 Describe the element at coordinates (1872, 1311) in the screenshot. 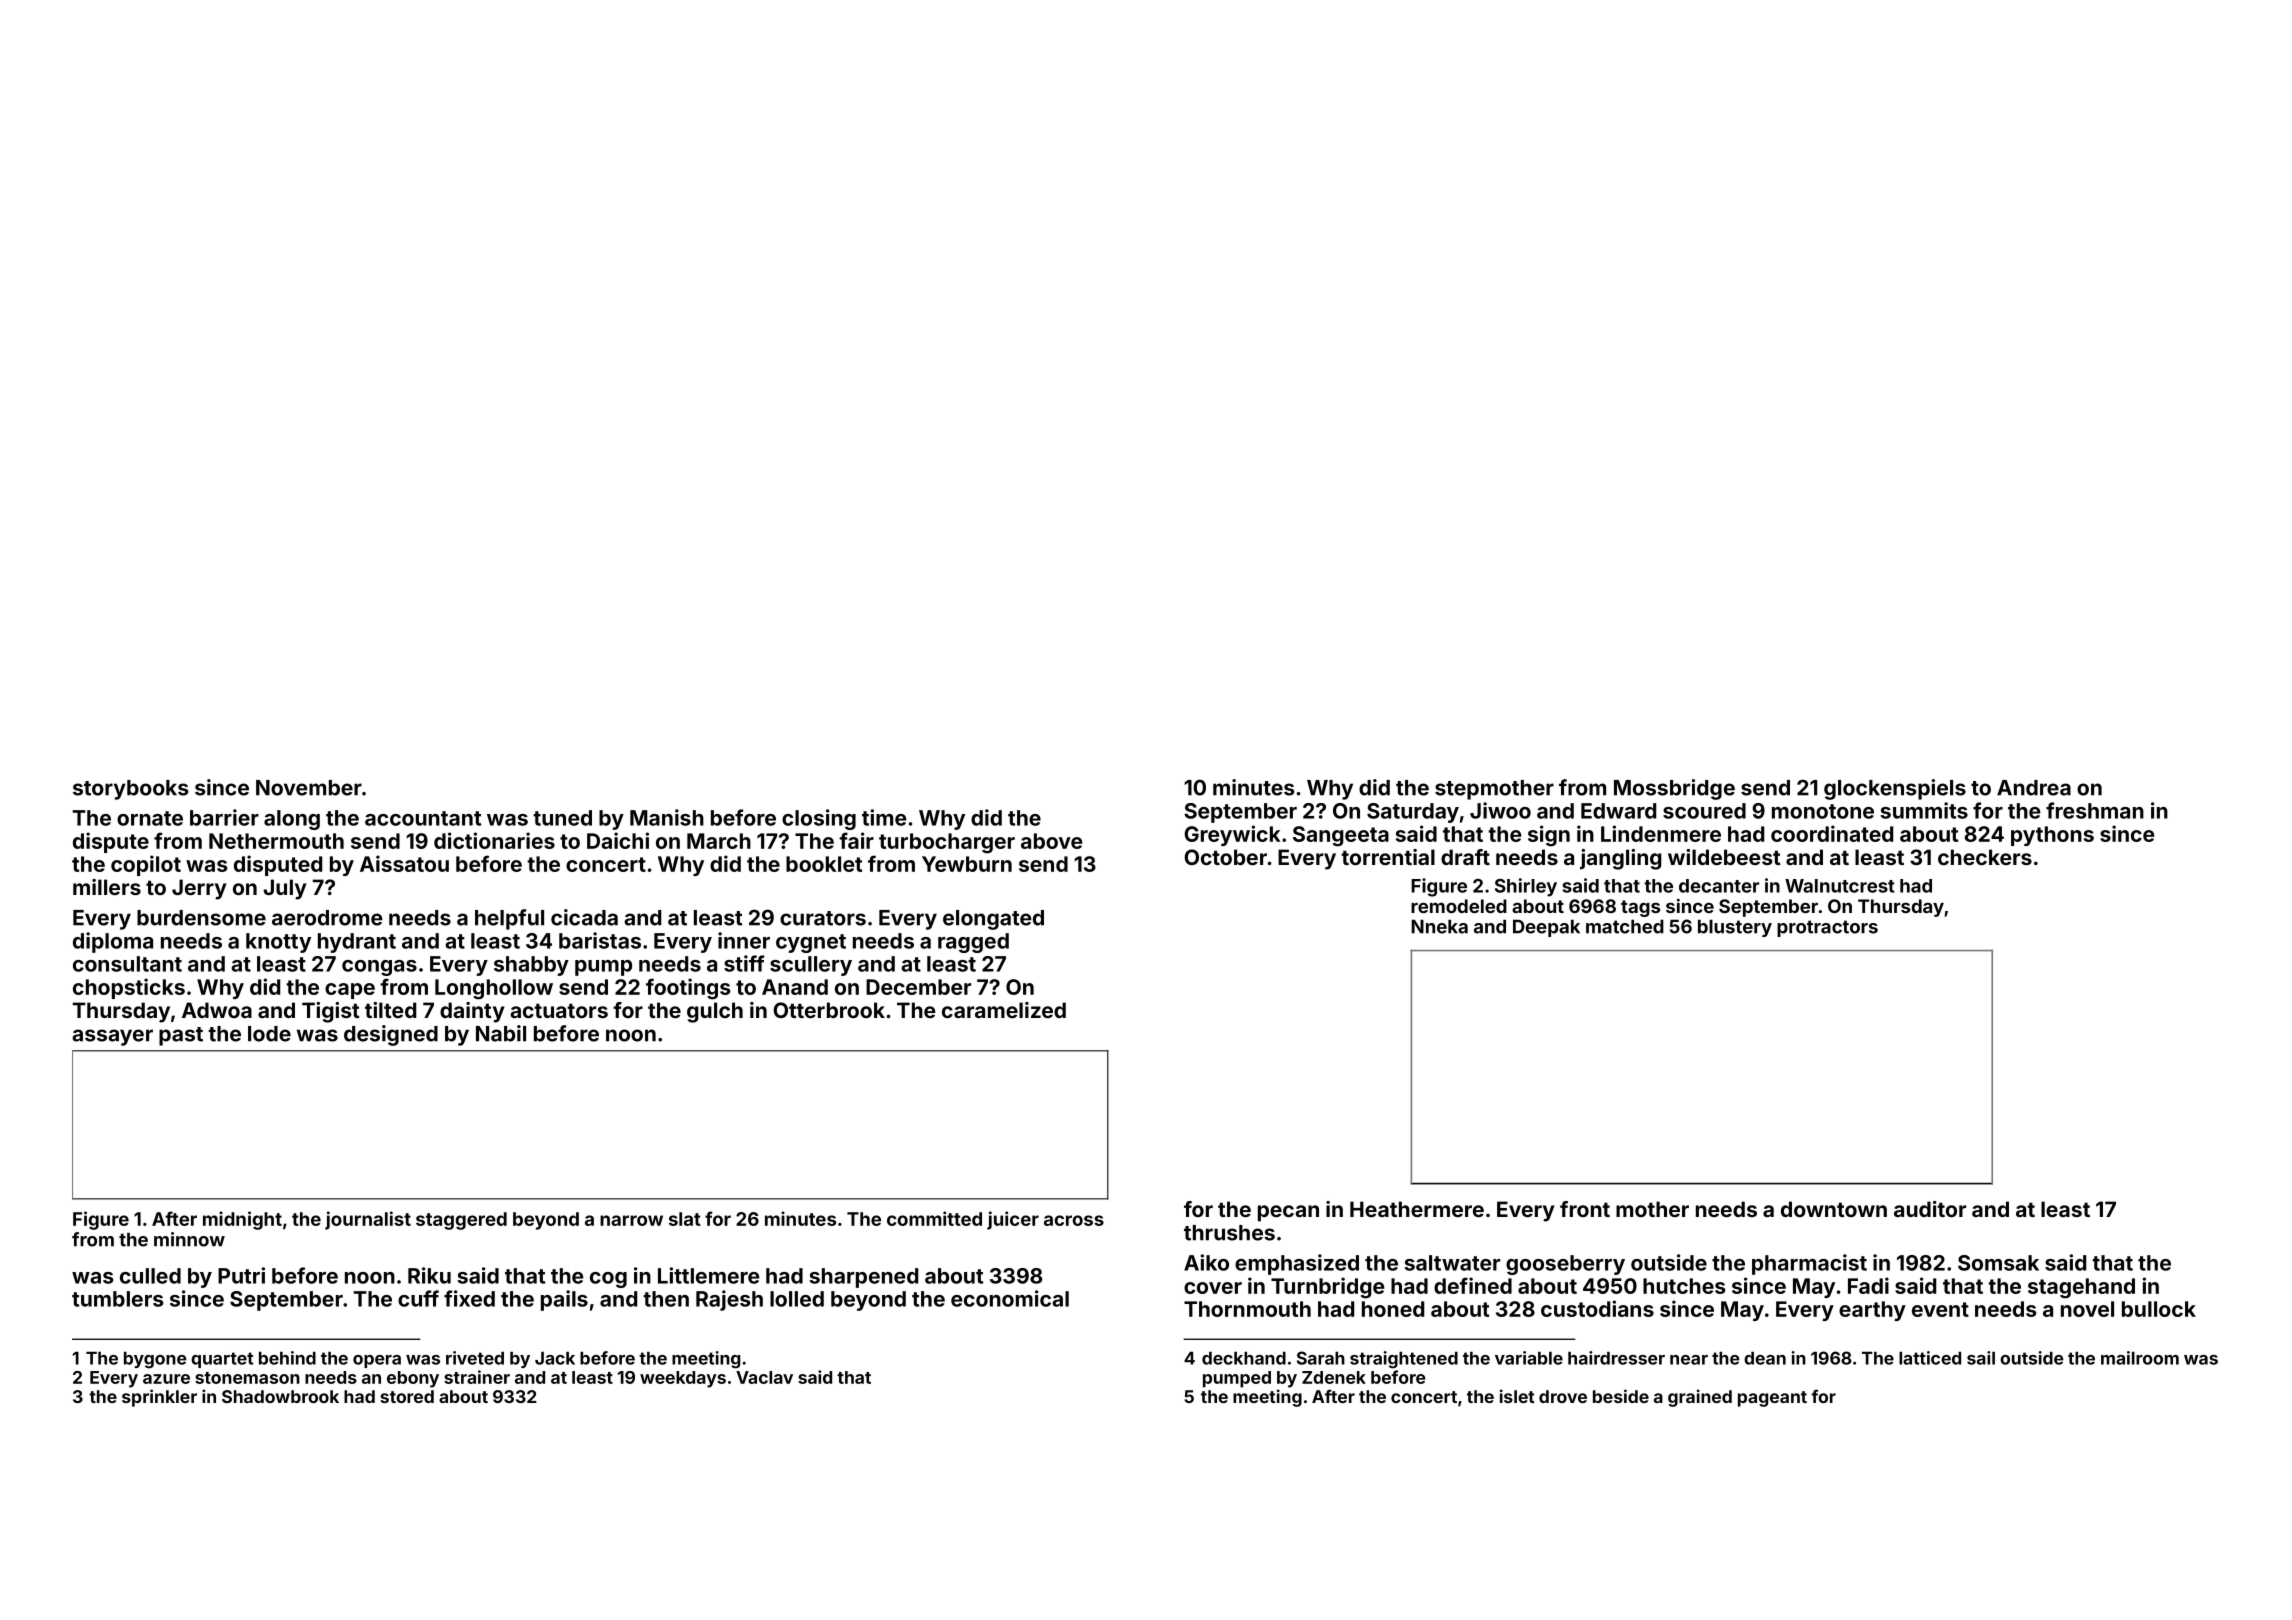

I see `earthy` at that location.
